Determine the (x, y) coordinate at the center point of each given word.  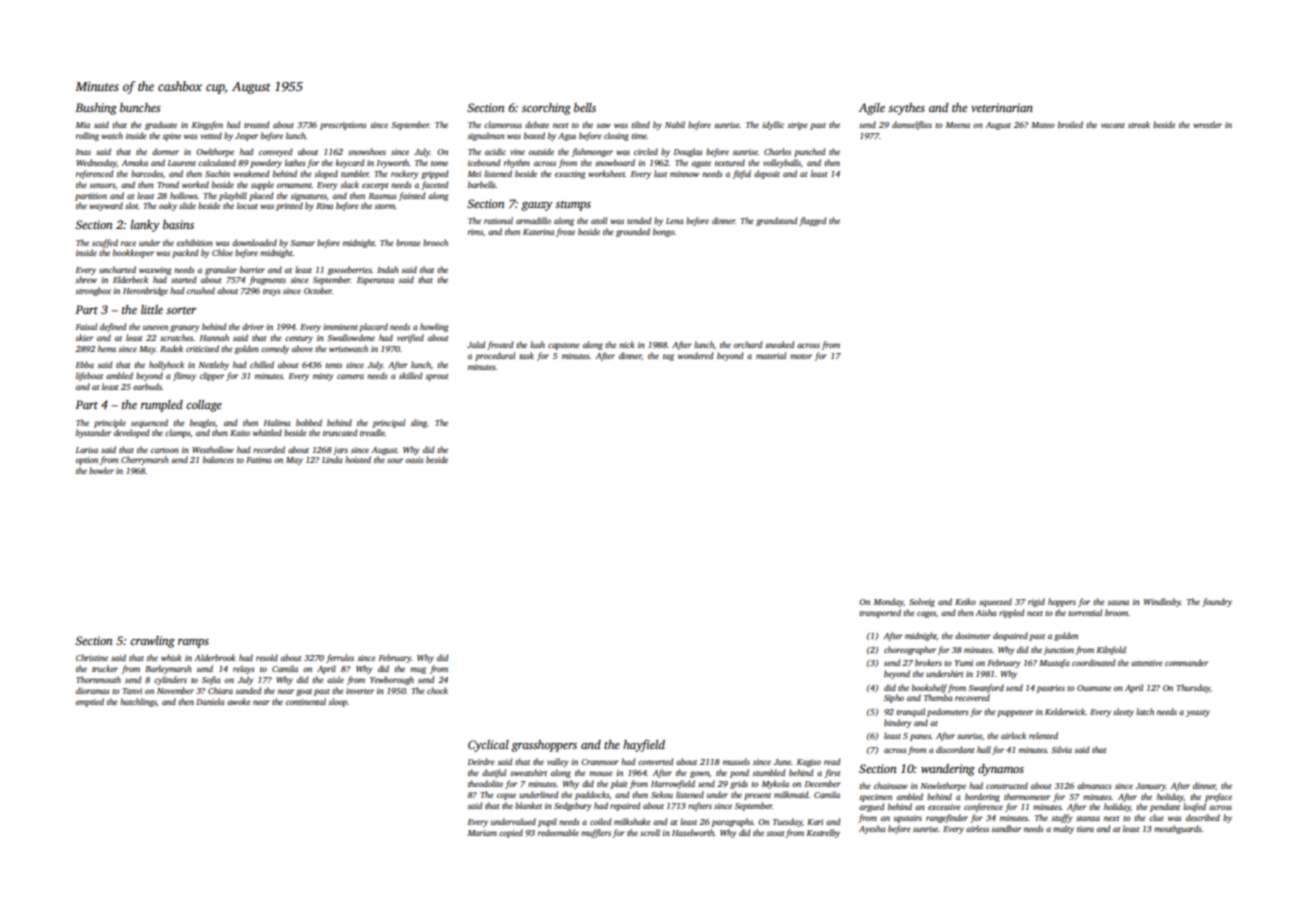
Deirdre (481, 761)
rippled (1011, 613)
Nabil (675, 124)
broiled (1070, 124)
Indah (387, 269)
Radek (171, 348)
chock (437, 690)
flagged (812, 221)
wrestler (1207, 124)
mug (418, 670)
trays (271, 292)
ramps (193, 643)
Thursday (1193, 688)
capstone (564, 346)
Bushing (96, 109)
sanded (248, 690)
